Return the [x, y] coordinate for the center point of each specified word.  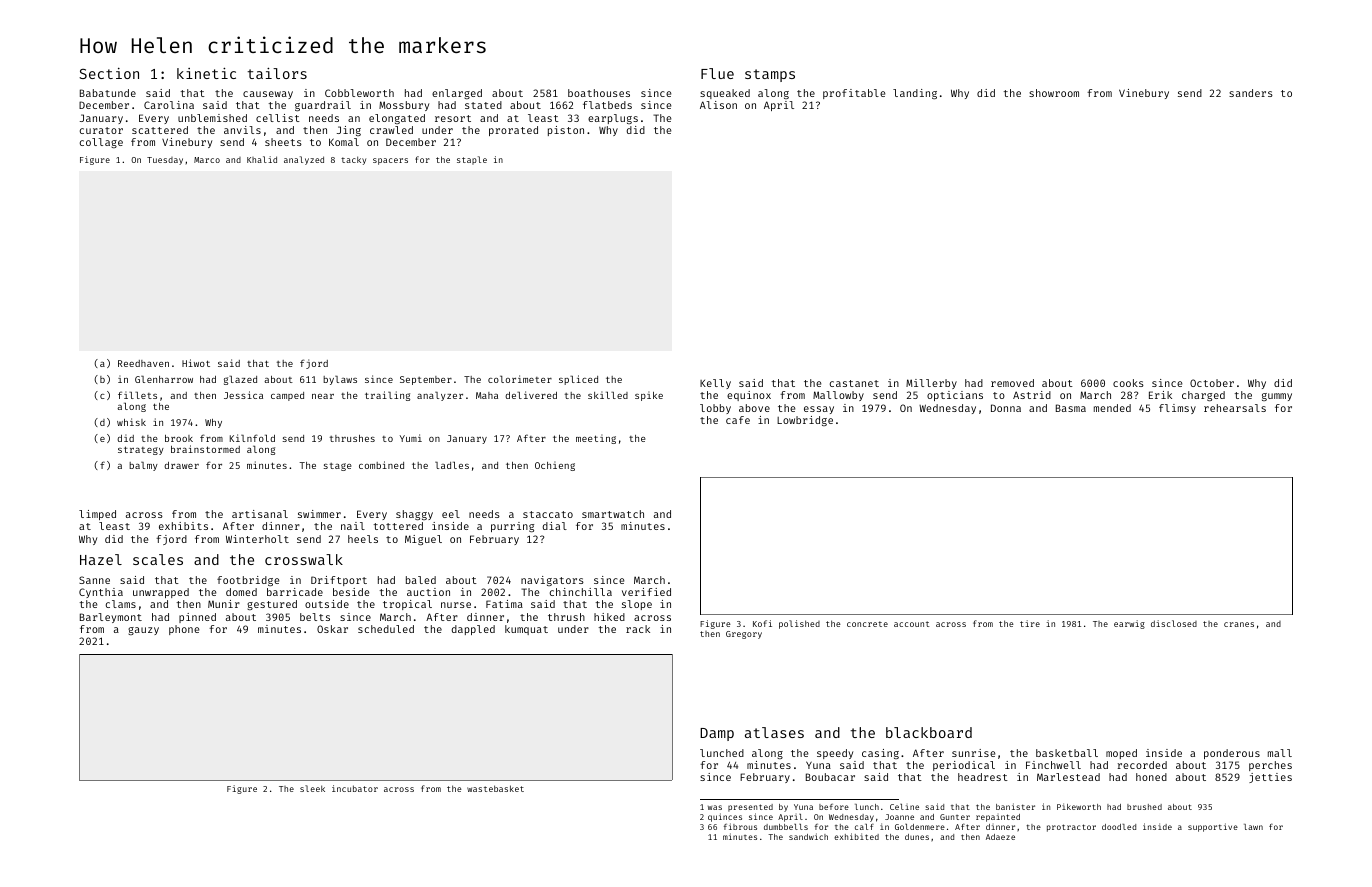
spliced [578, 380]
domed [241, 592]
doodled [1119, 827]
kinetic [206, 73]
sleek [312, 788]
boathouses [599, 93]
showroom [1054, 93]
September [426, 380]
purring [512, 527]
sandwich [808, 836]
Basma [1071, 408]
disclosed [1174, 623]
